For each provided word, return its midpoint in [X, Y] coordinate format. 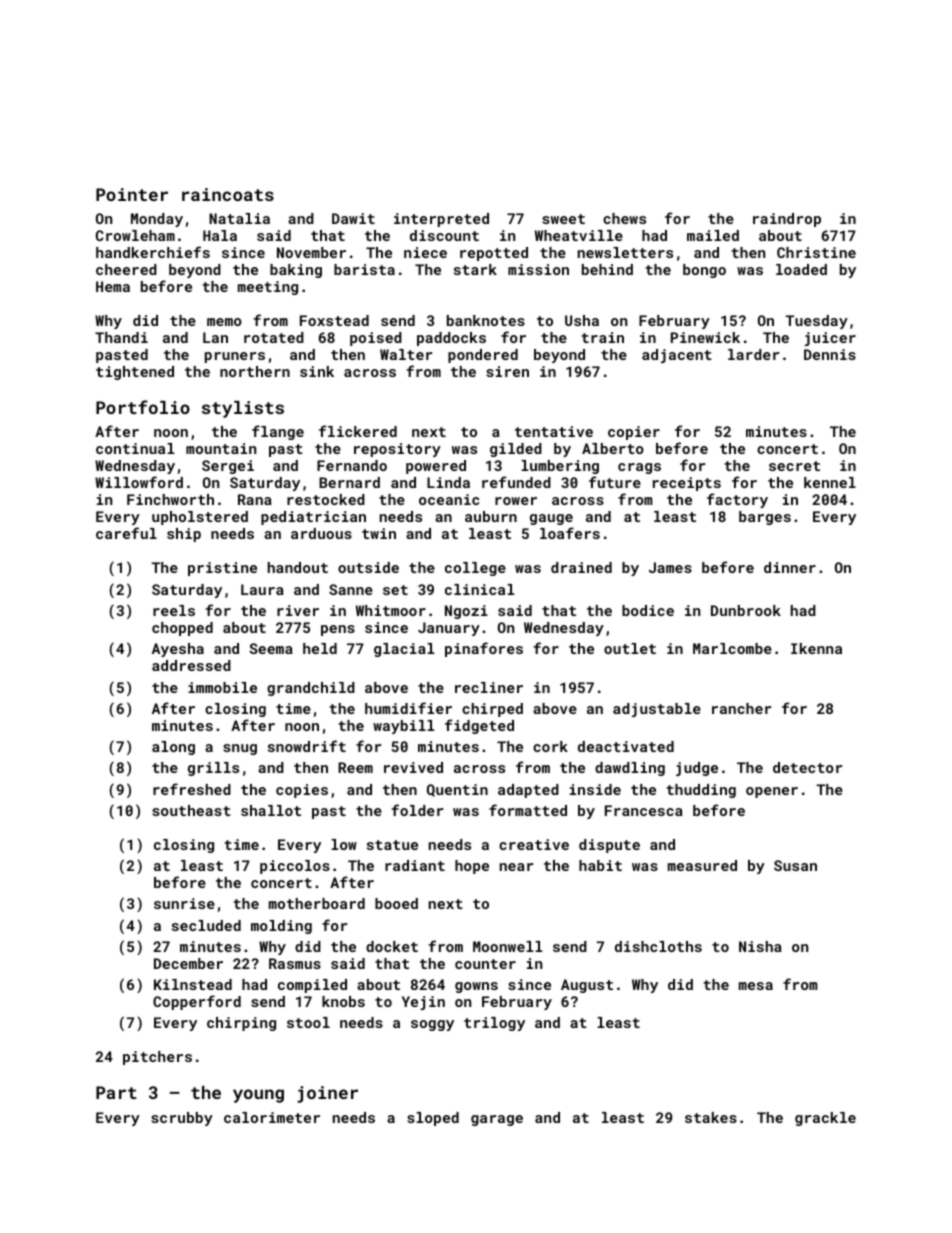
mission [538, 269]
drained [581, 567]
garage [497, 1120]
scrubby [182, 1119]
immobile [222, 687]
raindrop [787, 220]
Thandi [121, 337]
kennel [830, 482]
